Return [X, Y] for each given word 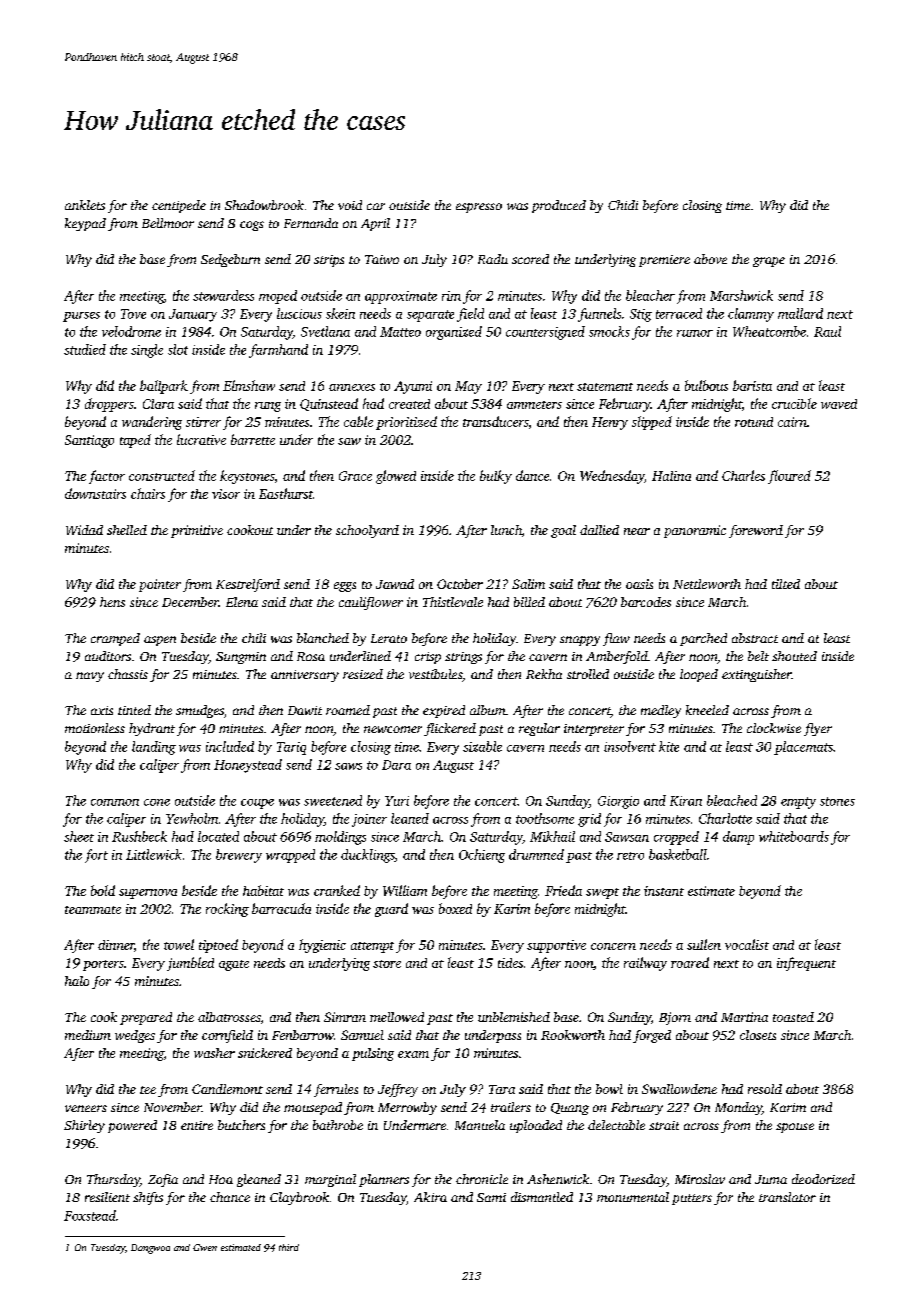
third [289, 1247]
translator [787, 1197]
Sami [491, 1197]
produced [559, 206]
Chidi [623, 205]
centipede [179, 206]
